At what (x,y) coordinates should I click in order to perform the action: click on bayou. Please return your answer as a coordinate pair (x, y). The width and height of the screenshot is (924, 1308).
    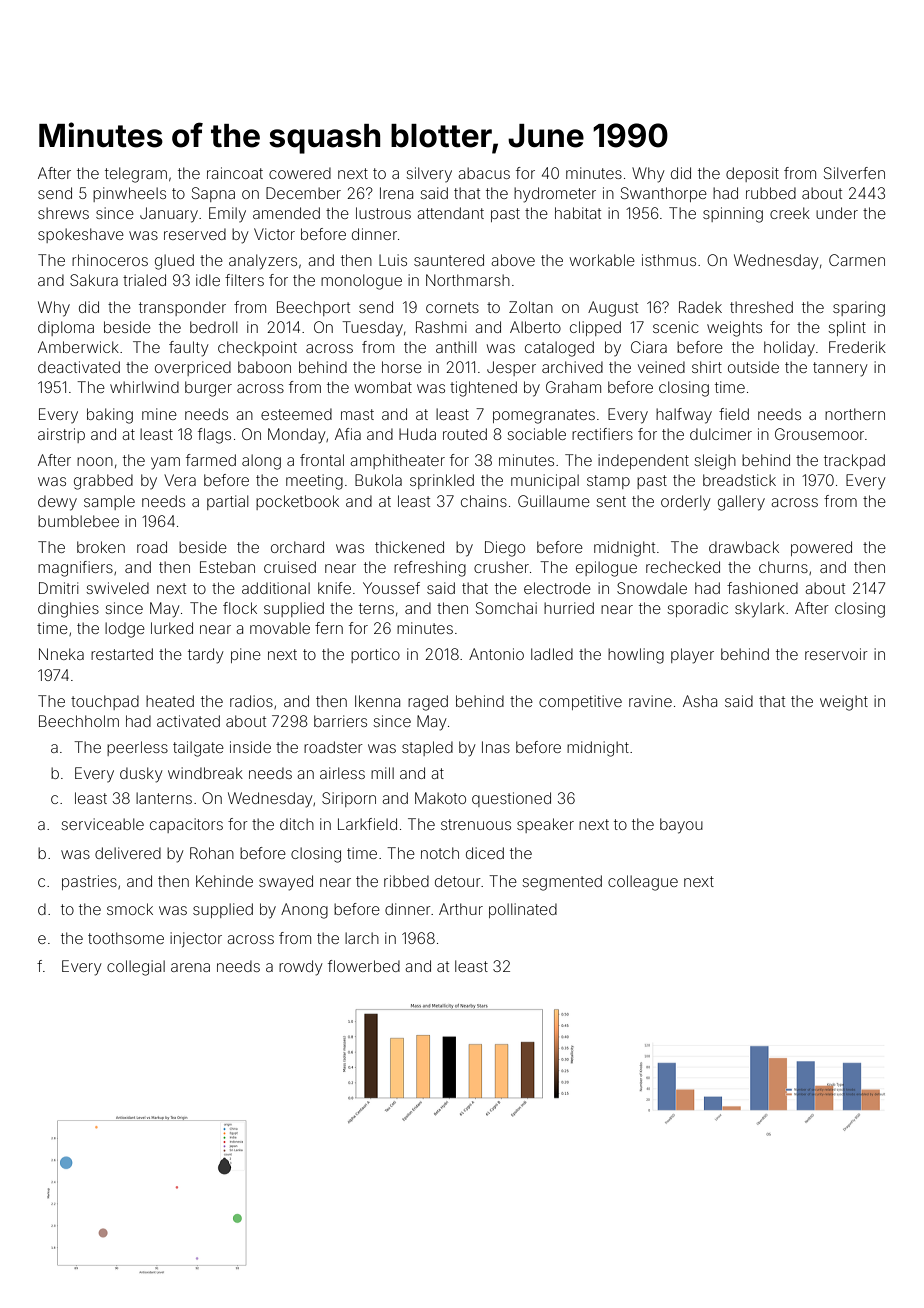
    Looking at the image, I should click on (681, 826).
